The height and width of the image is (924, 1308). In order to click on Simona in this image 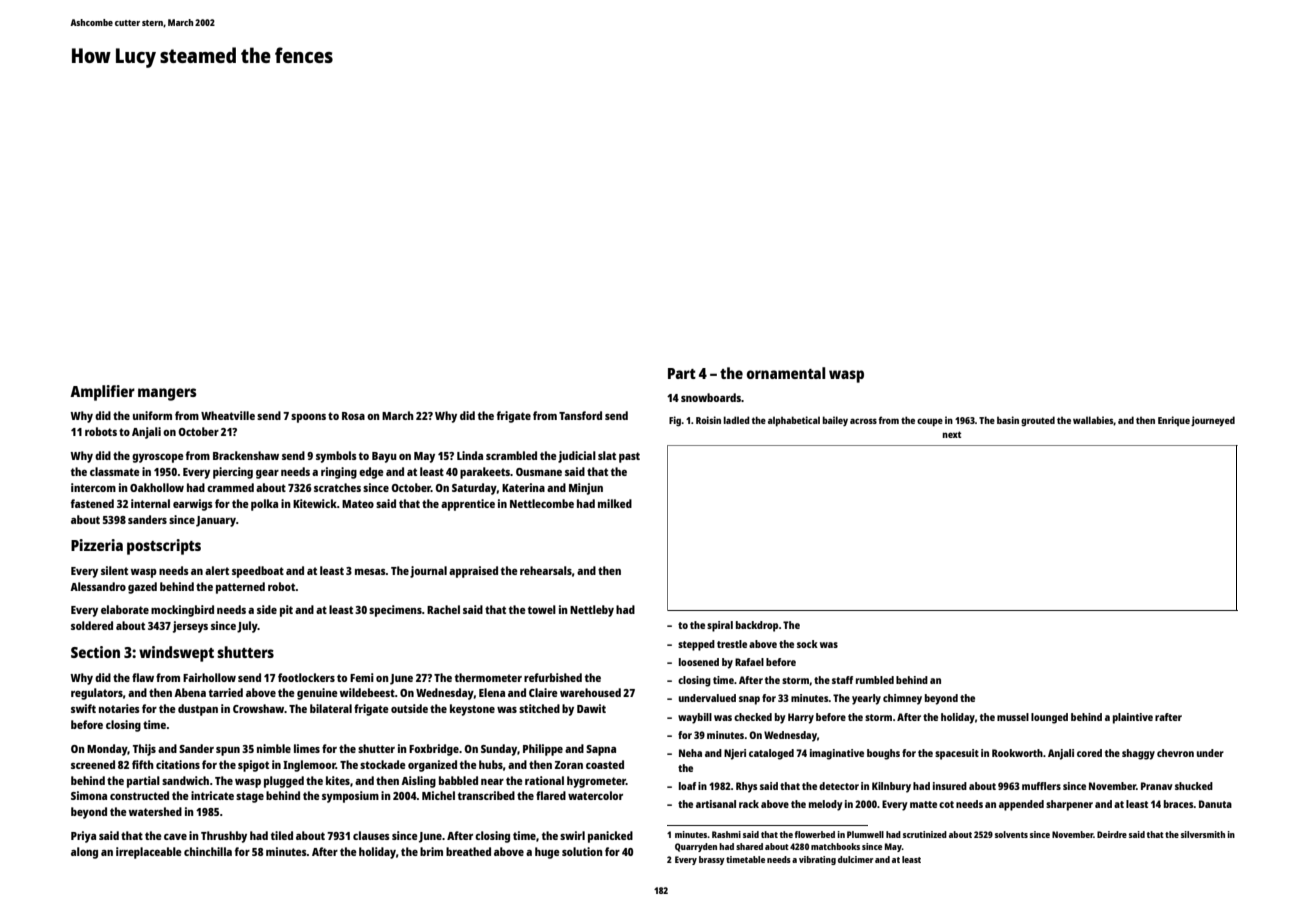, I will do `click(89, 795)`.
